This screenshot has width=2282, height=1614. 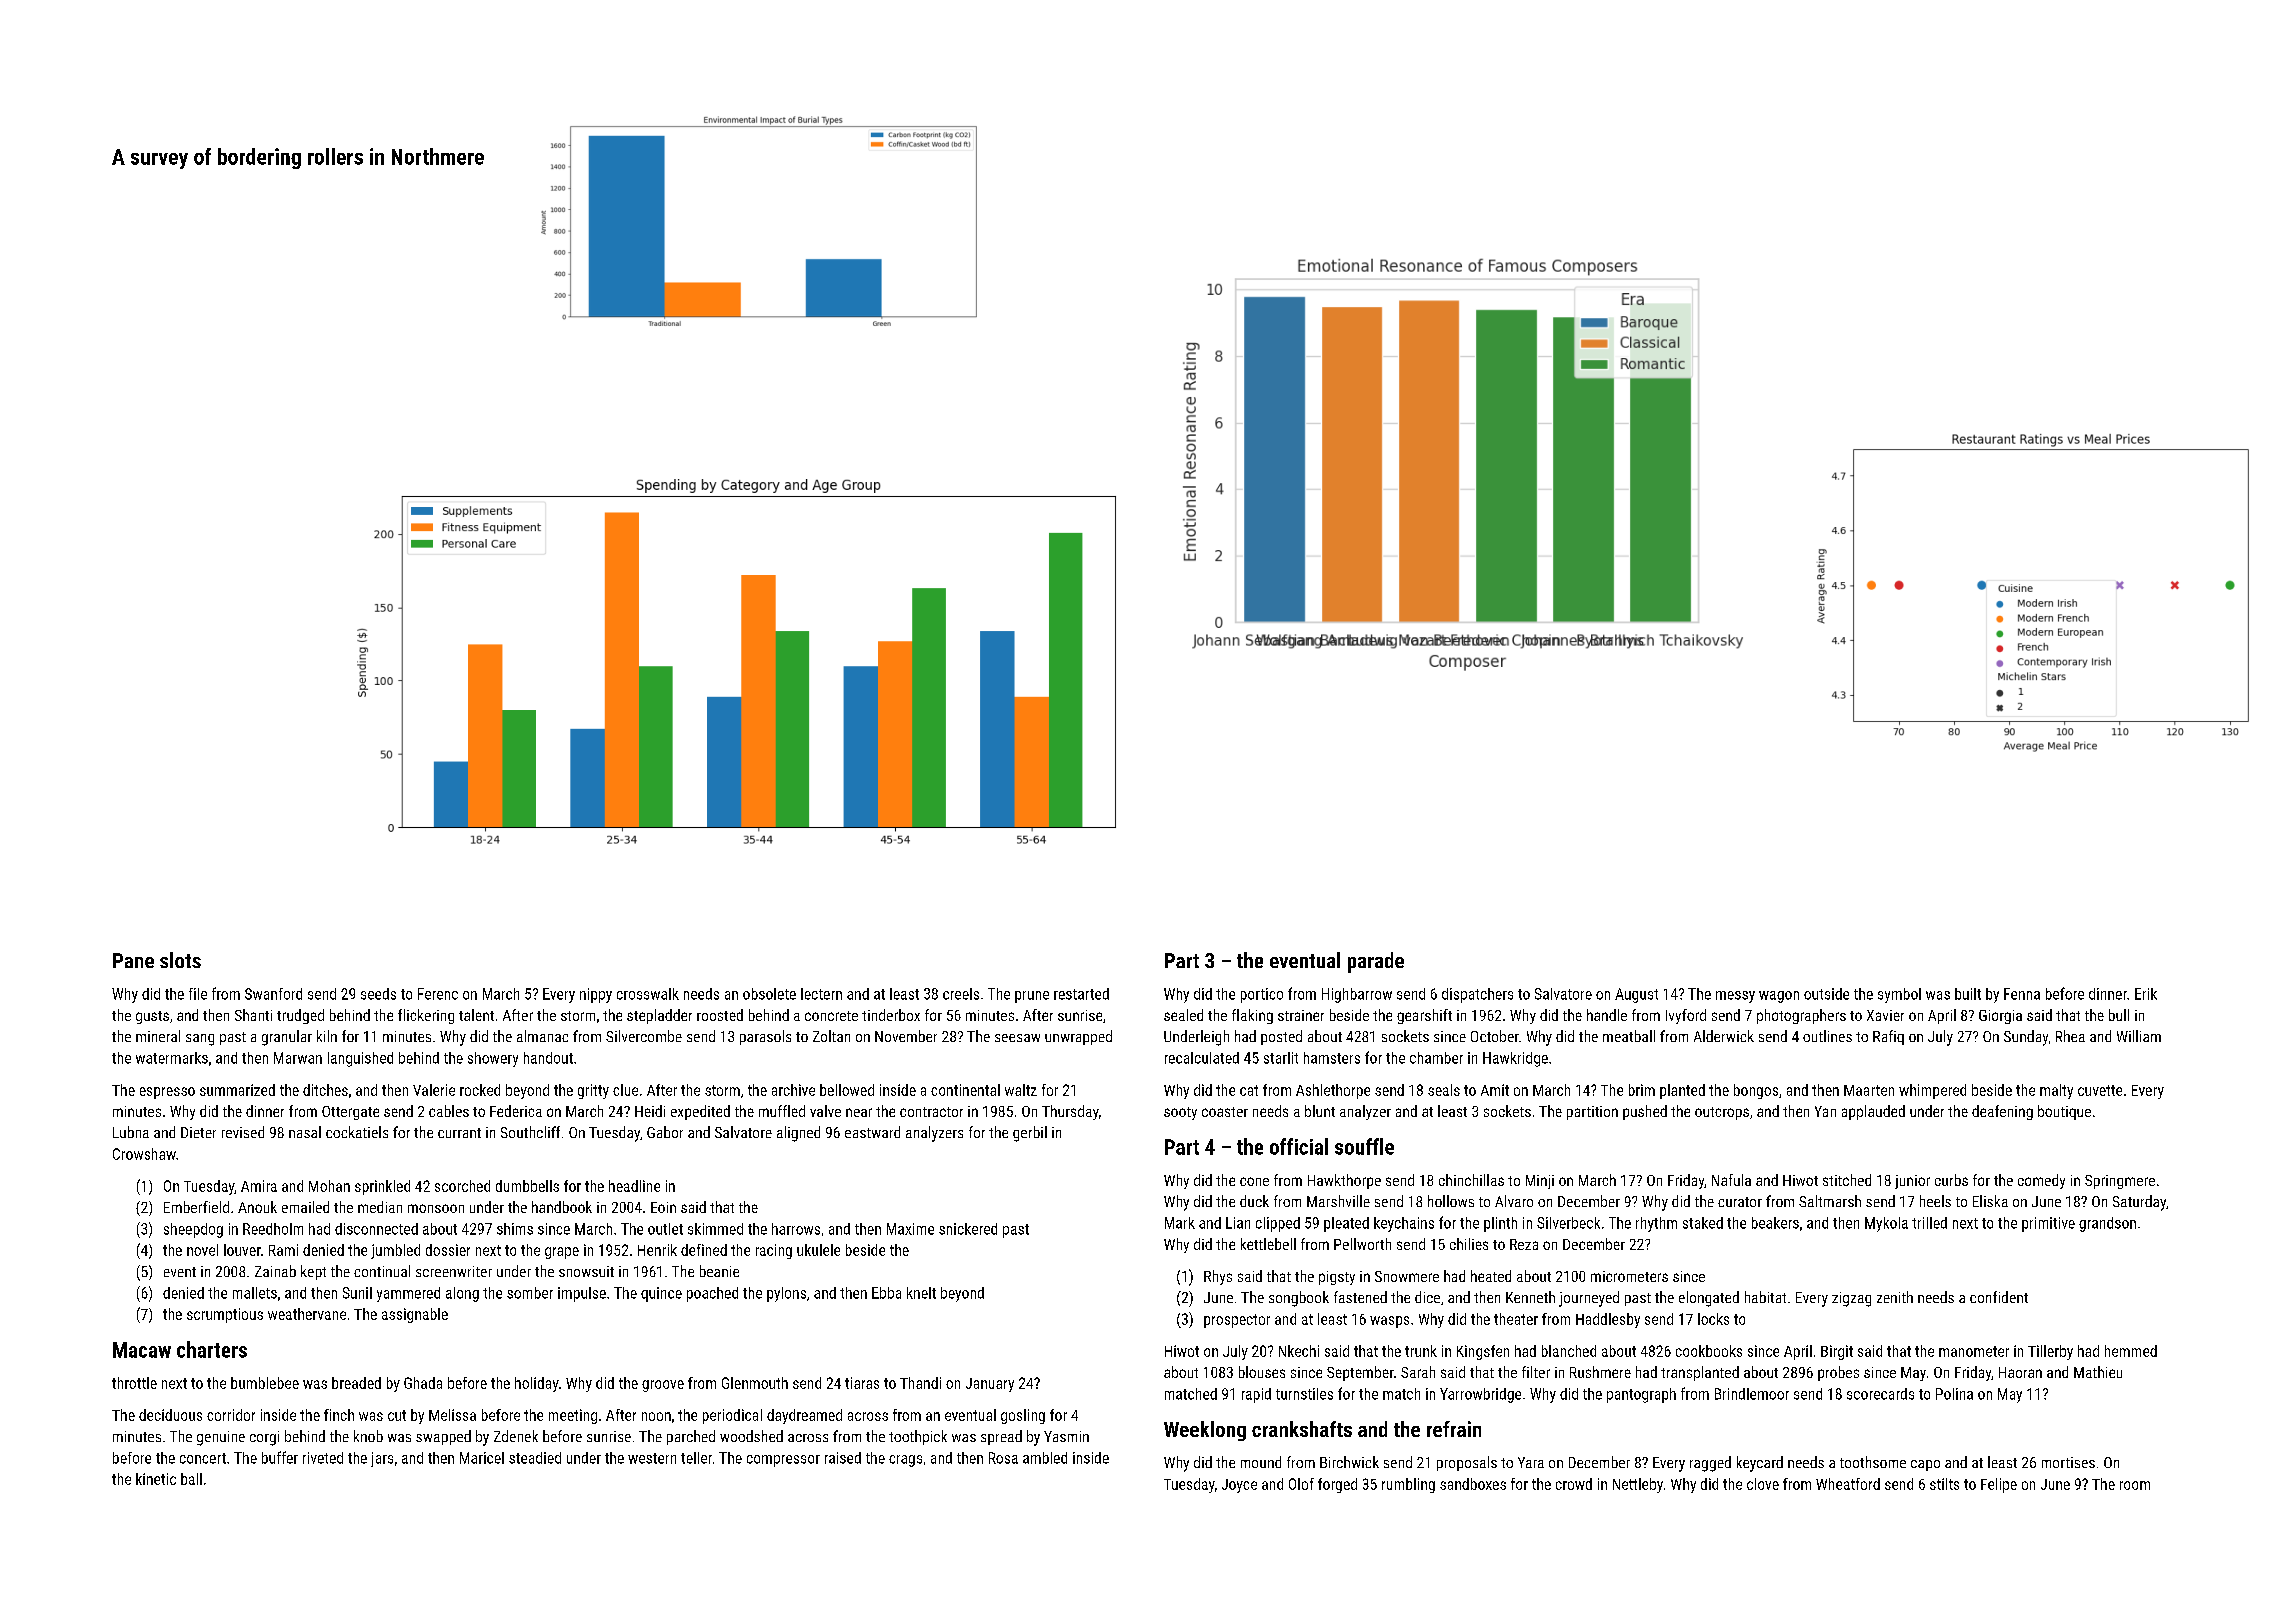 What do you see at coordinates (438, 994) in the screenshot?
I see `Ferenc` at bounding box center [438, 994].
